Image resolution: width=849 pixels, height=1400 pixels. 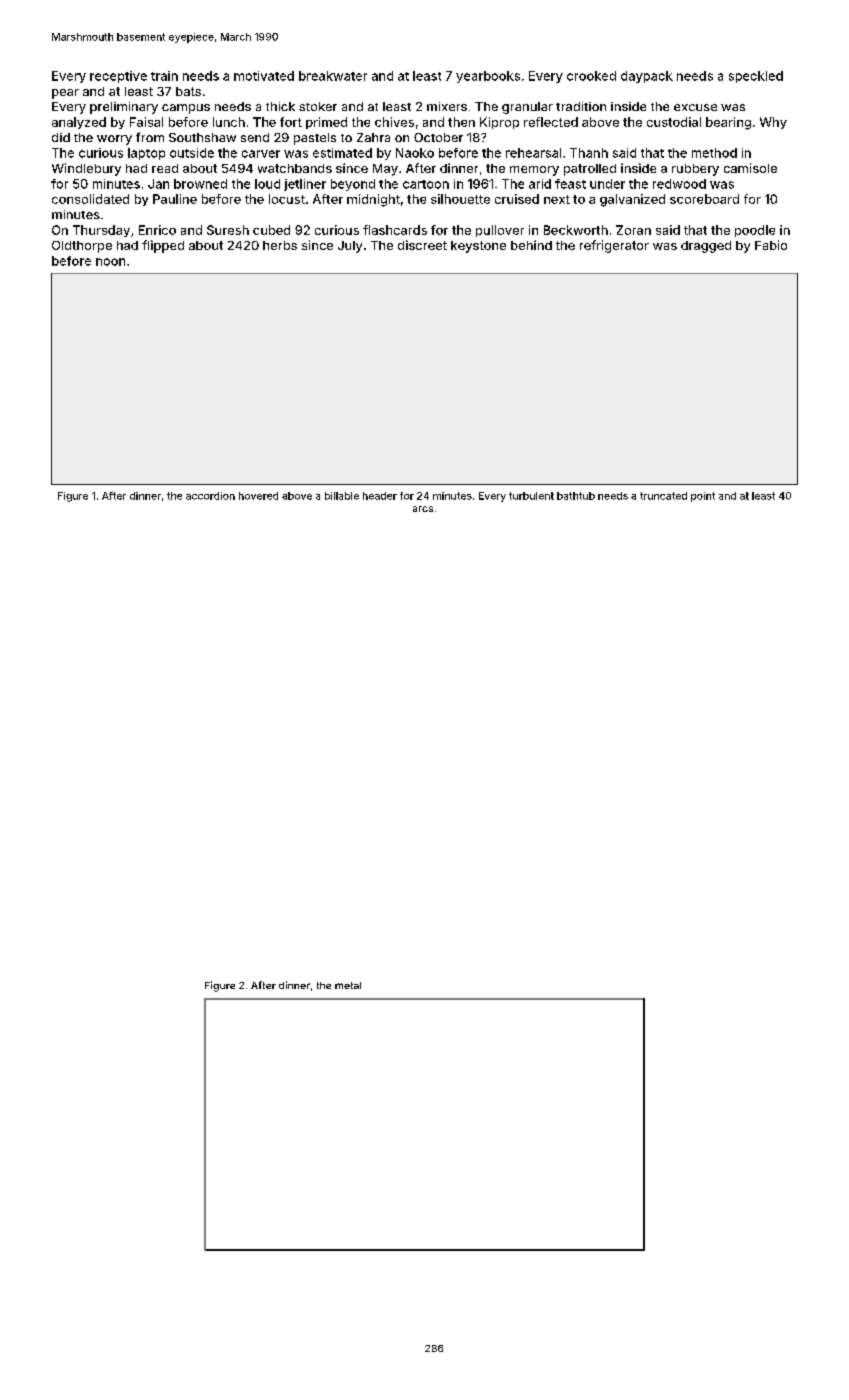 I want to click on truncated, so click(x=663, y=496).
